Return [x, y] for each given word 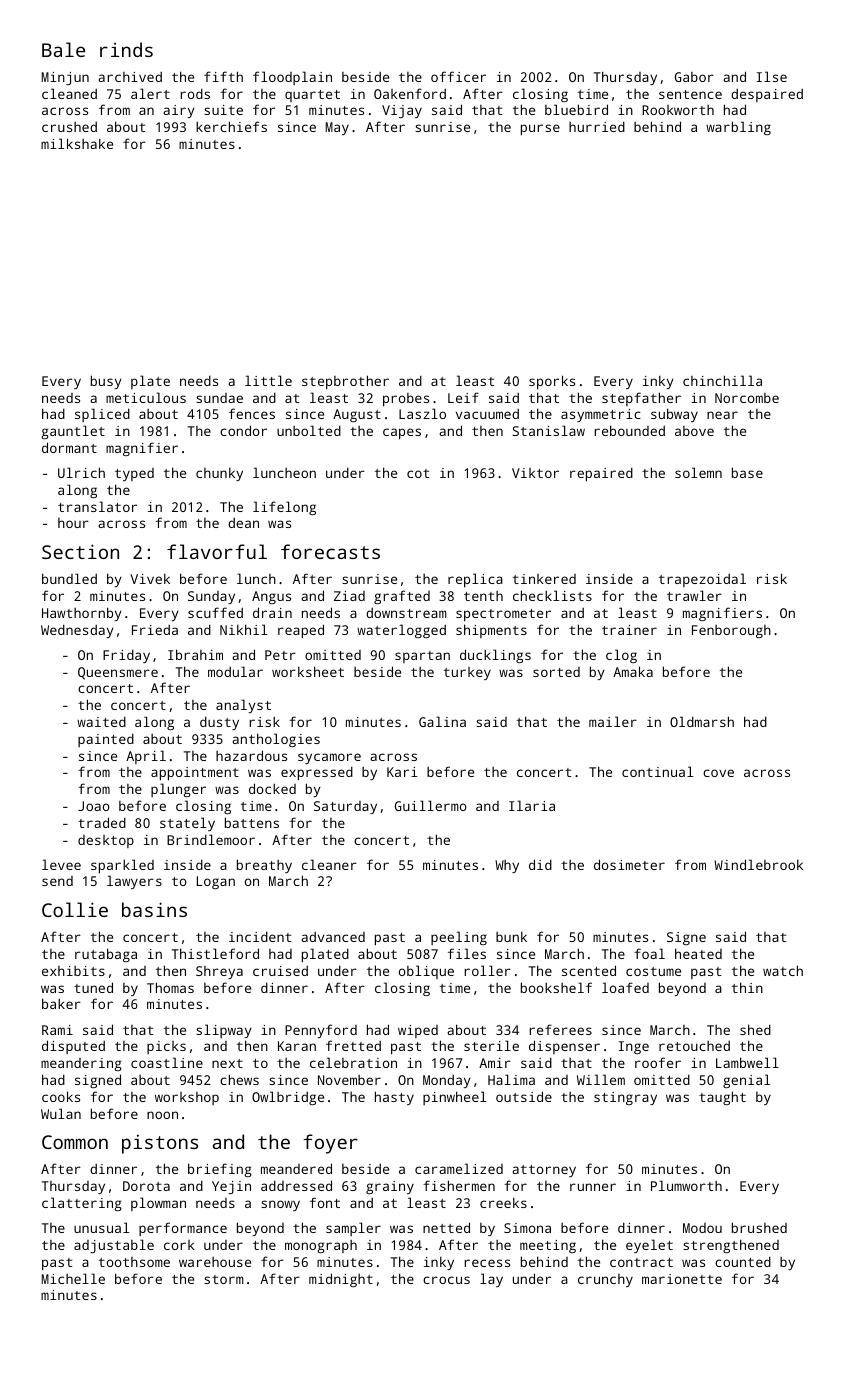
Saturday [345, 807]
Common [75, 1142]
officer [458, 76]
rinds [126, 49]
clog [621, 656]
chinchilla [722, 380]
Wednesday [77, 631]
